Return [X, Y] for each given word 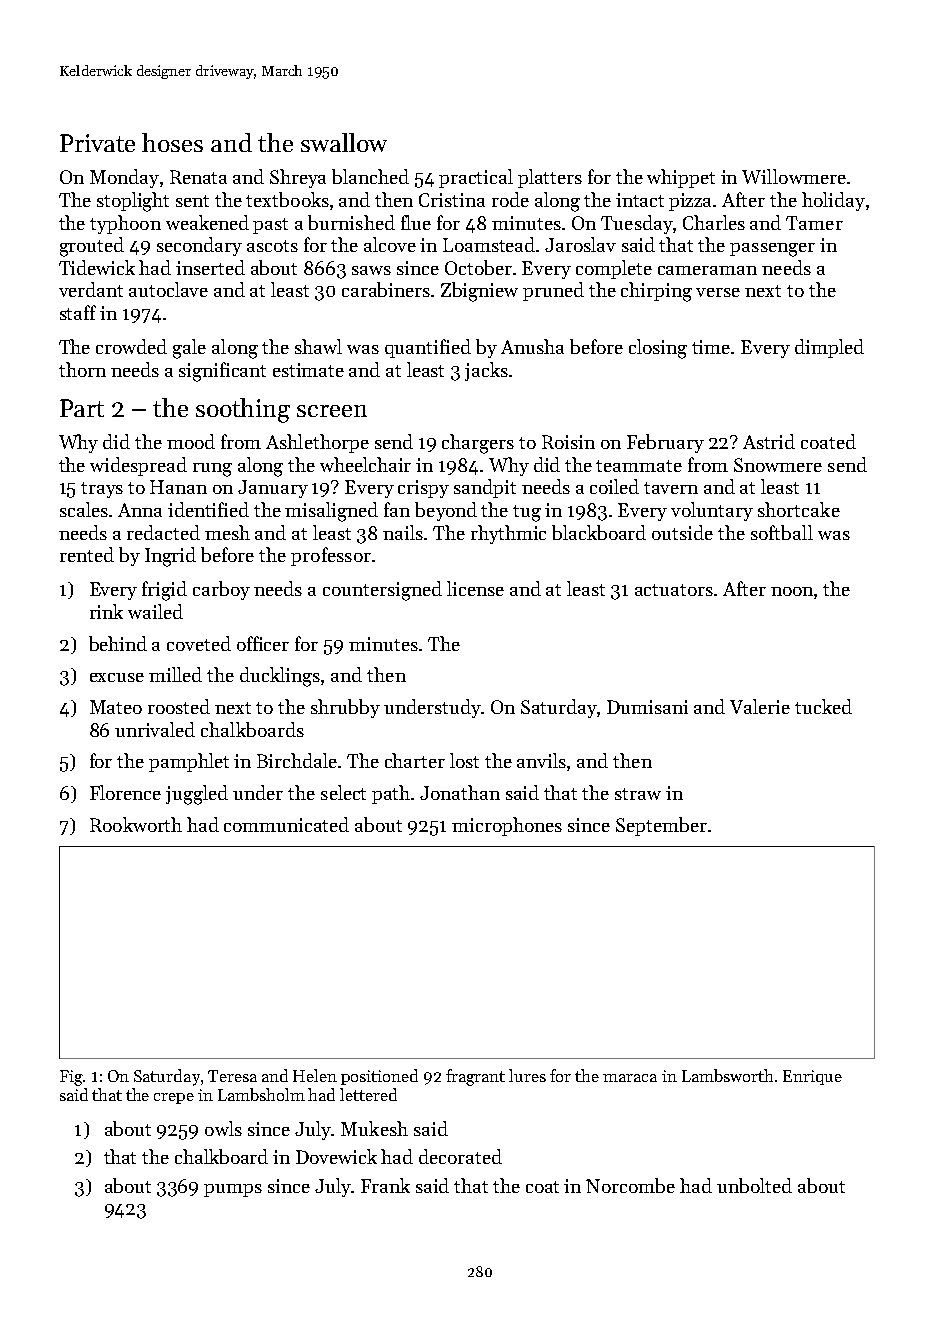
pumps [233, 1190]
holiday [833, 201]
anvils [541, 760]
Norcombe [630, 1185]
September [661, 826]
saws [371, 270]
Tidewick [97, 267]
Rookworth [136, 824]
